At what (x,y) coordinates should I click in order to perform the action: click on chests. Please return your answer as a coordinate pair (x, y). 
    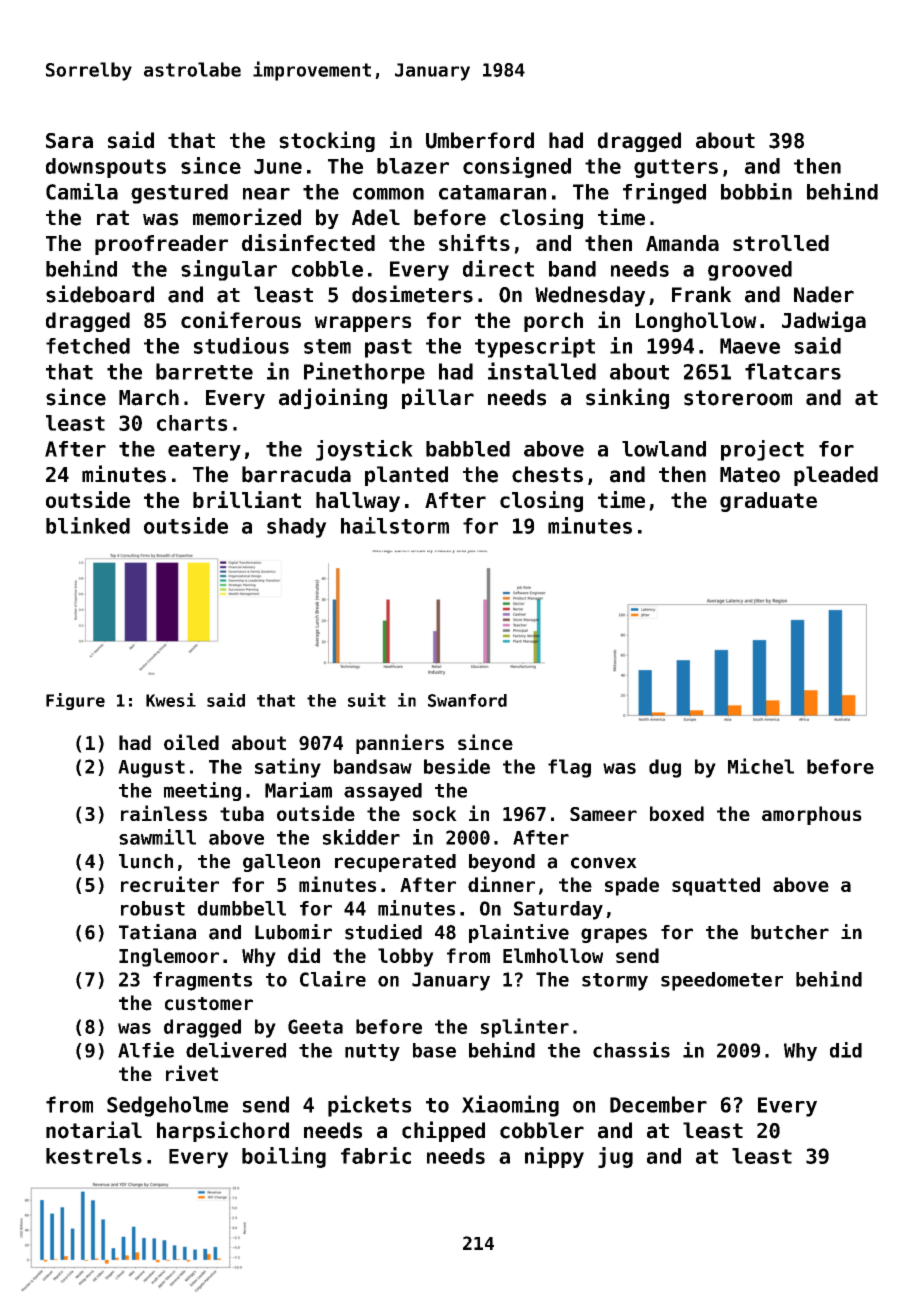
    Looking at the image, I should click on (547, 474).
